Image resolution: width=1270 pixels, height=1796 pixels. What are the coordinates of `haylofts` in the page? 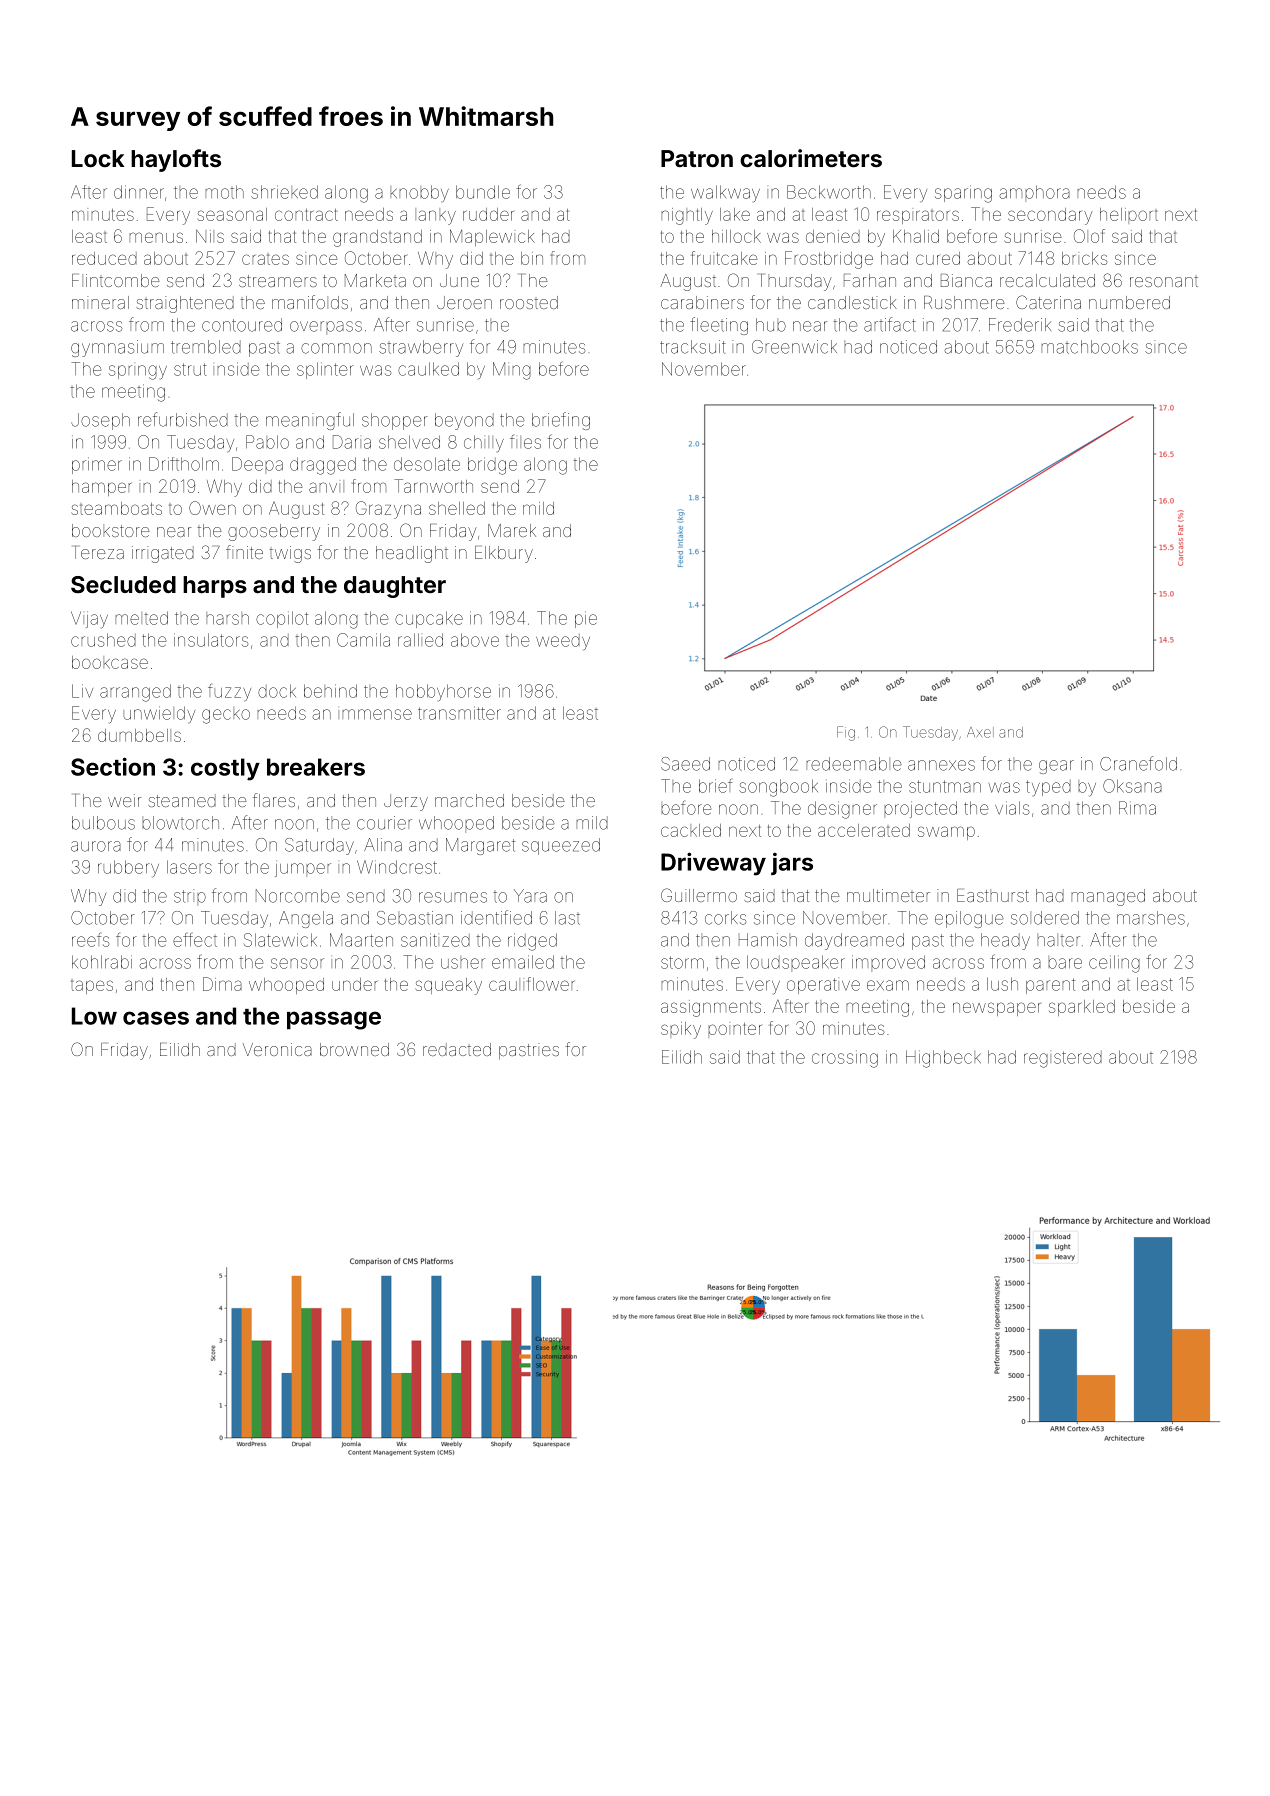 It's located at (176, 160).
